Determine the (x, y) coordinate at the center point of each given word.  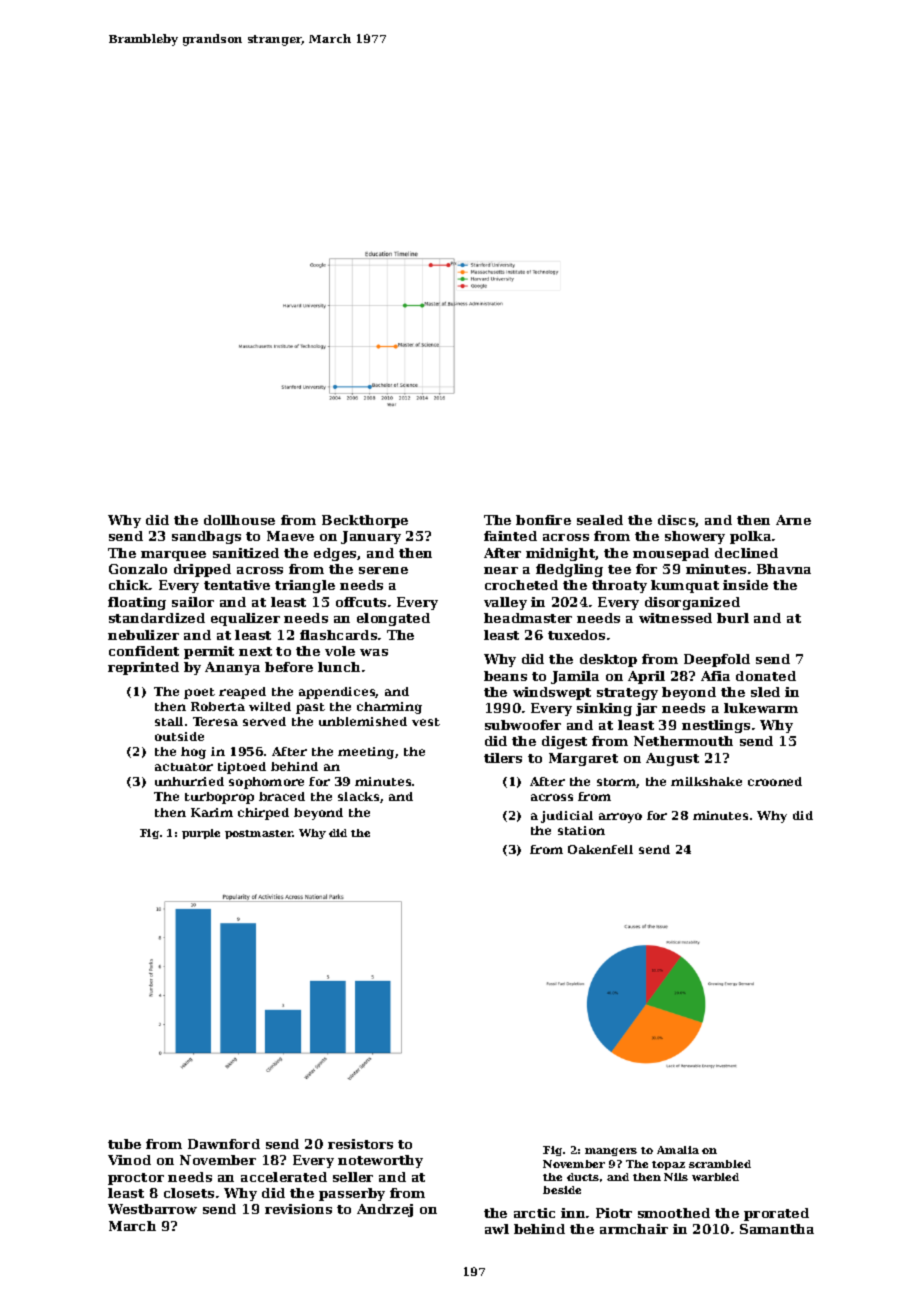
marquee (173, 556)
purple (201, 834)
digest (564, 742)
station (581, 830)
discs (676, 520)
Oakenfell (600, 849)
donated (766, 676)
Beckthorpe (365, 521)
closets (189, 1193)
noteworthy (380, 1161)
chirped (263, 814)
